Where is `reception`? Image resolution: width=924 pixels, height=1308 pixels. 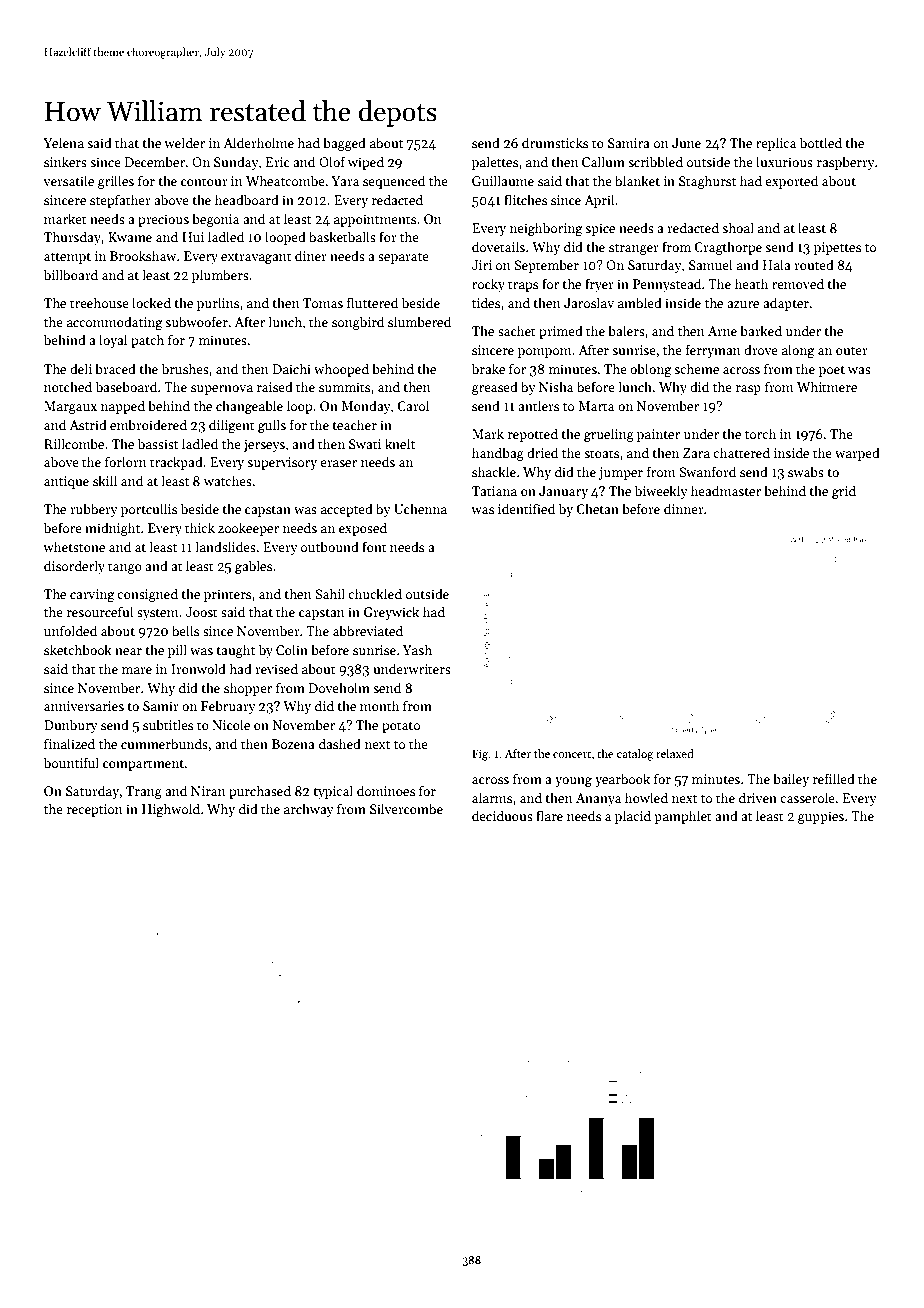 reception is located at coordinates (95, 810).
